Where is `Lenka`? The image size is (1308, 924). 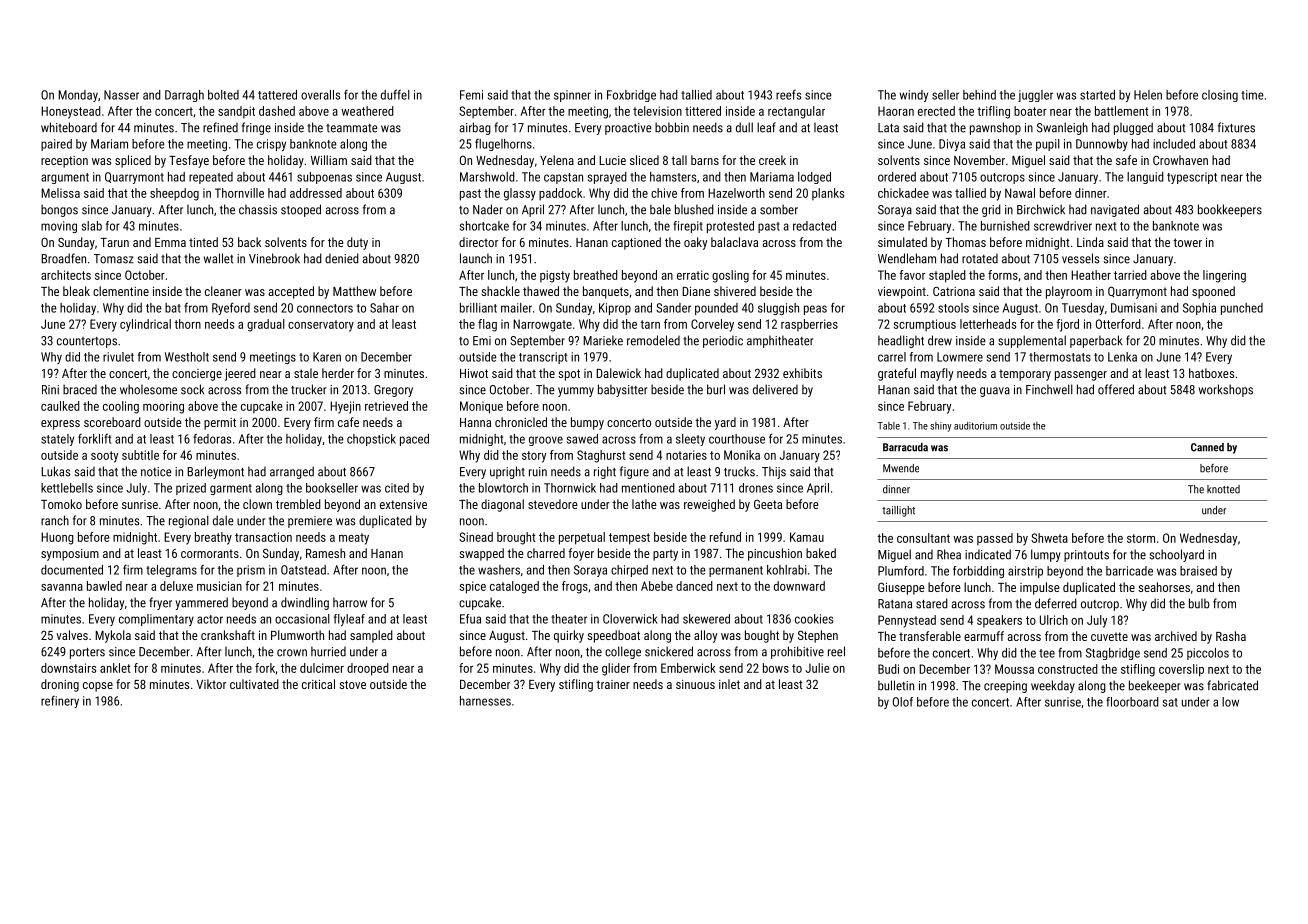 Lenka is located at coordinates (1122, 357).
